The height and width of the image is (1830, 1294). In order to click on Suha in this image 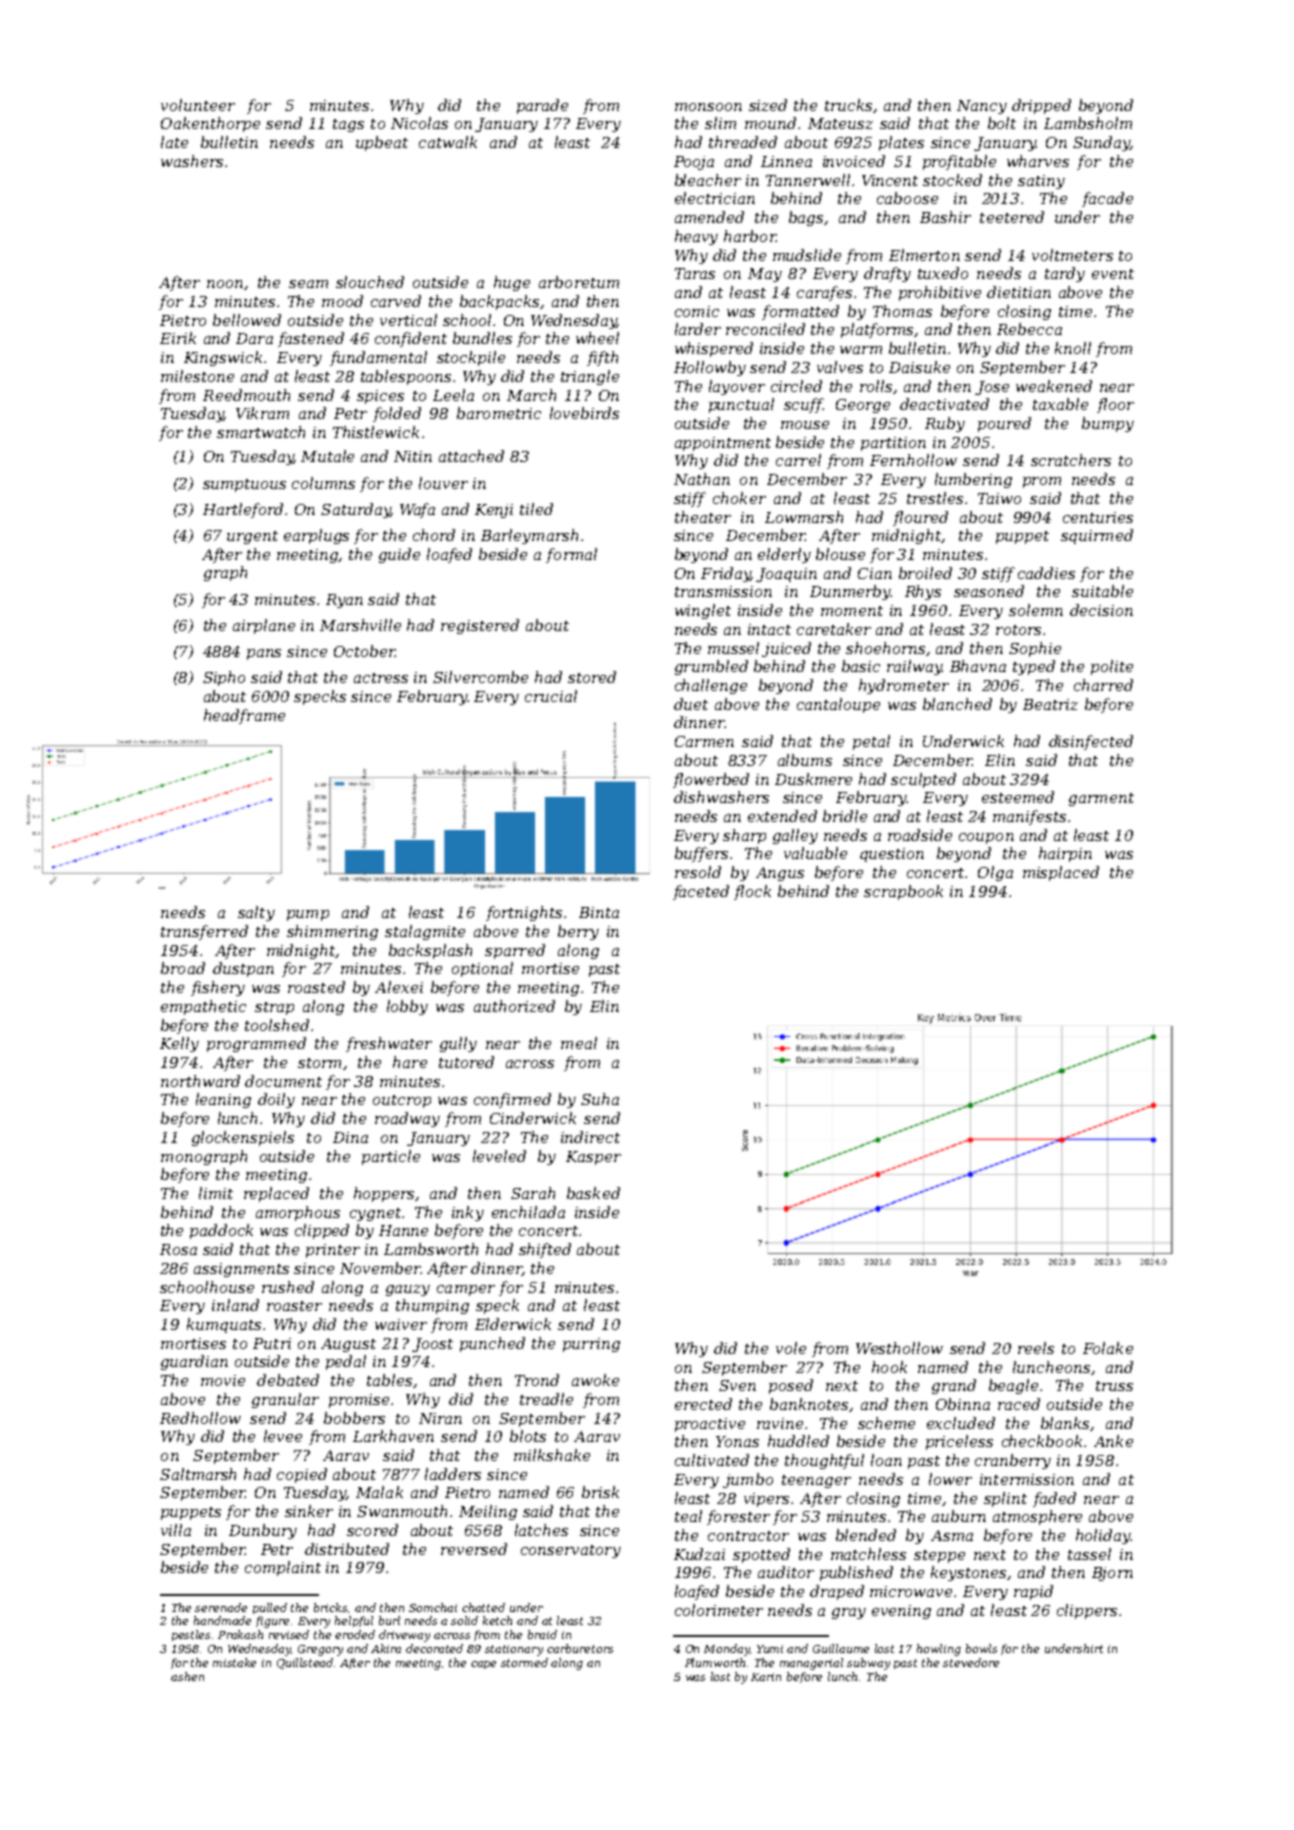, I will do `click(600, 1099)`.
